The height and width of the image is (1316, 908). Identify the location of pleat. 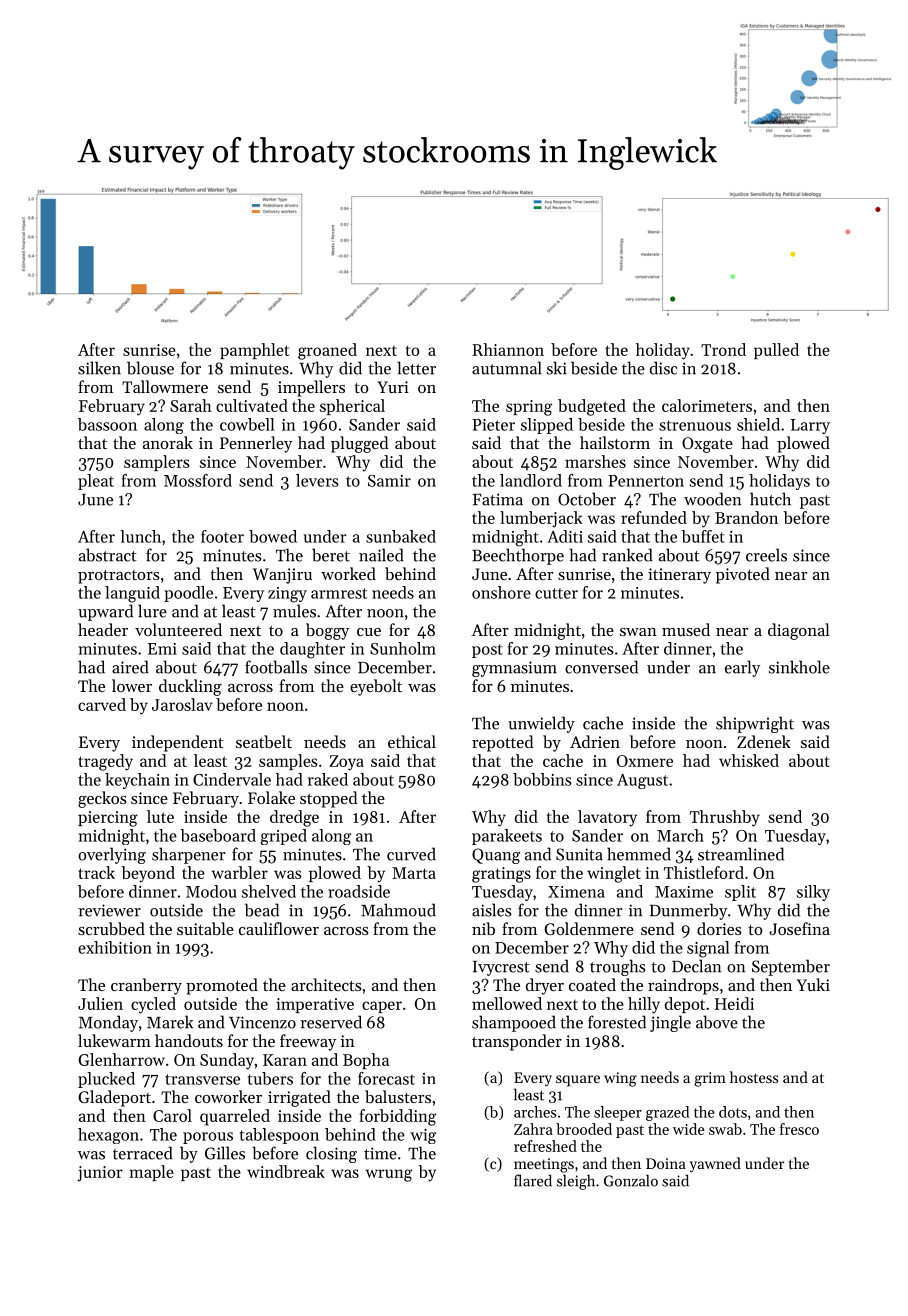
(96, 482).
